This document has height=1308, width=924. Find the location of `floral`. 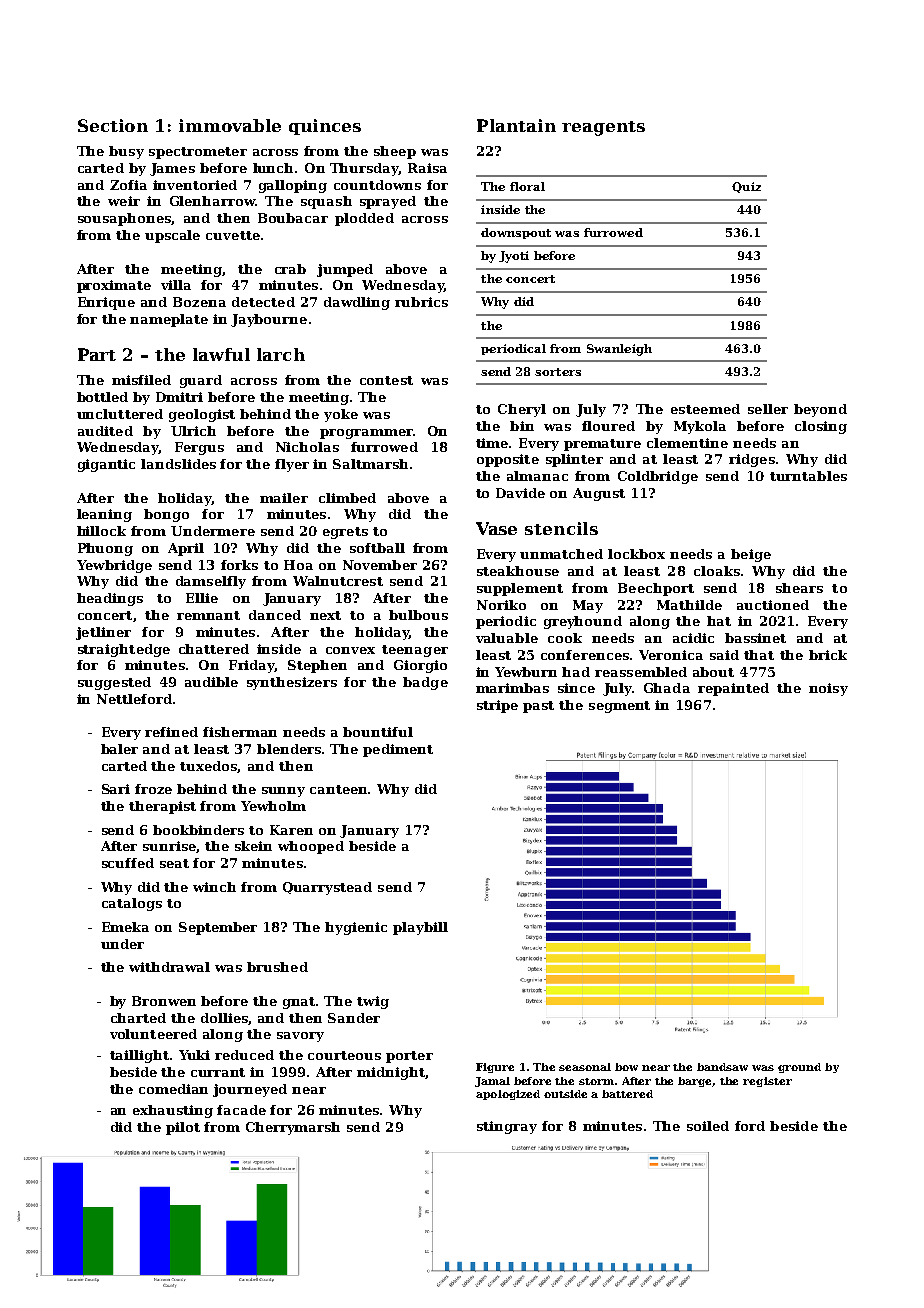

floral is located at coordinates (527, 186).
